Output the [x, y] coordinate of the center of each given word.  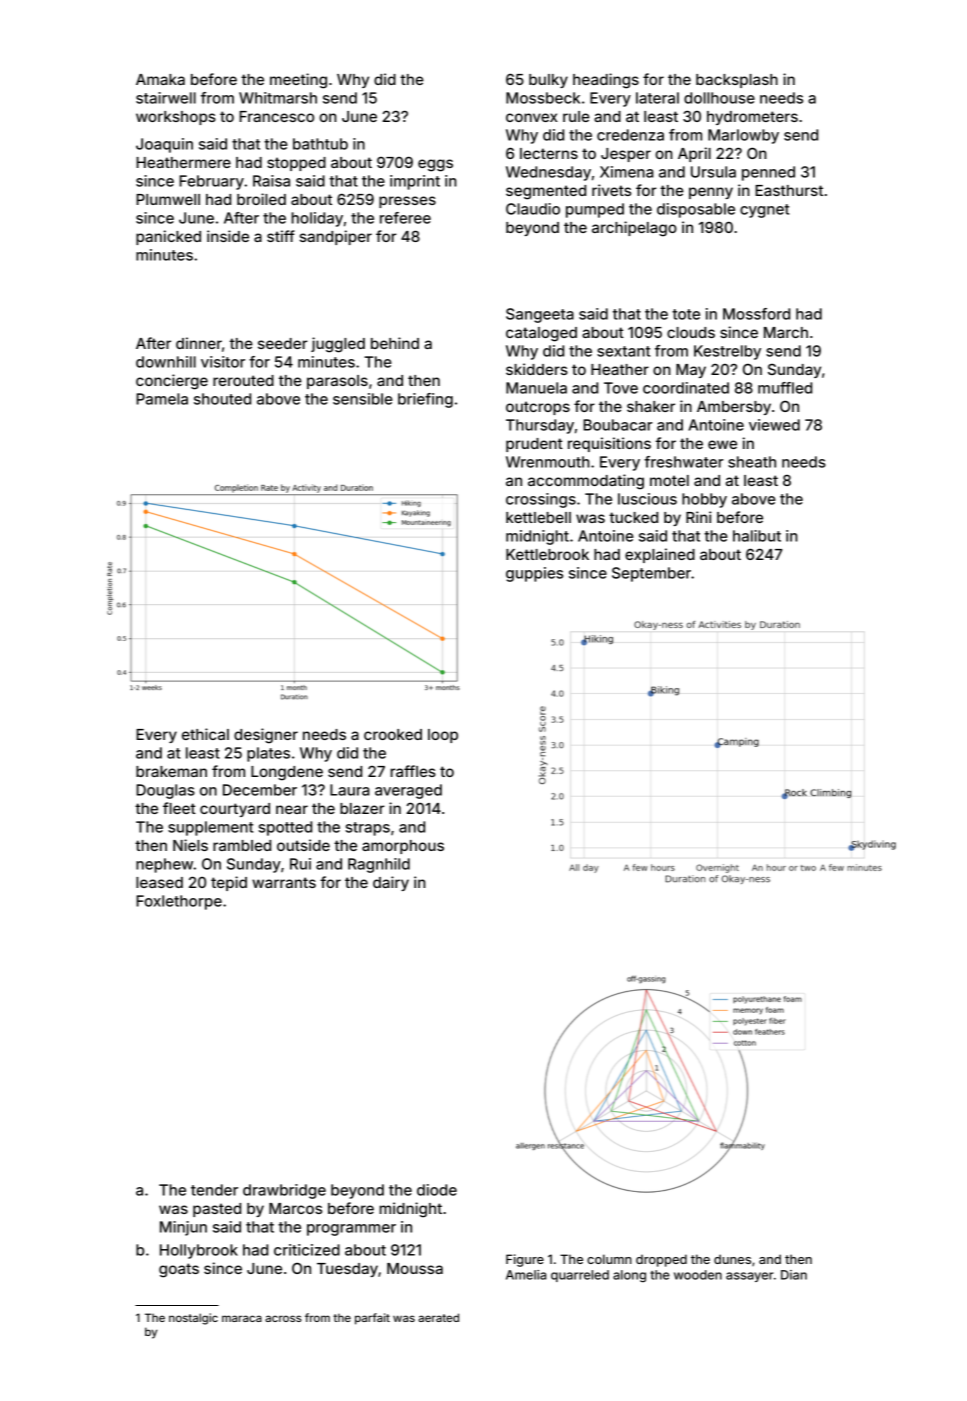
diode [437, 1190]
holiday [317, 219]
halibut [757, 536]
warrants [284, 882]
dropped [661, 1260]
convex [532, 117]
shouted [222, 399]
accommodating [586, 482]
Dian [794, 1275]
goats [179, 1270]
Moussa [415, 1268]
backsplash [737, 81]
